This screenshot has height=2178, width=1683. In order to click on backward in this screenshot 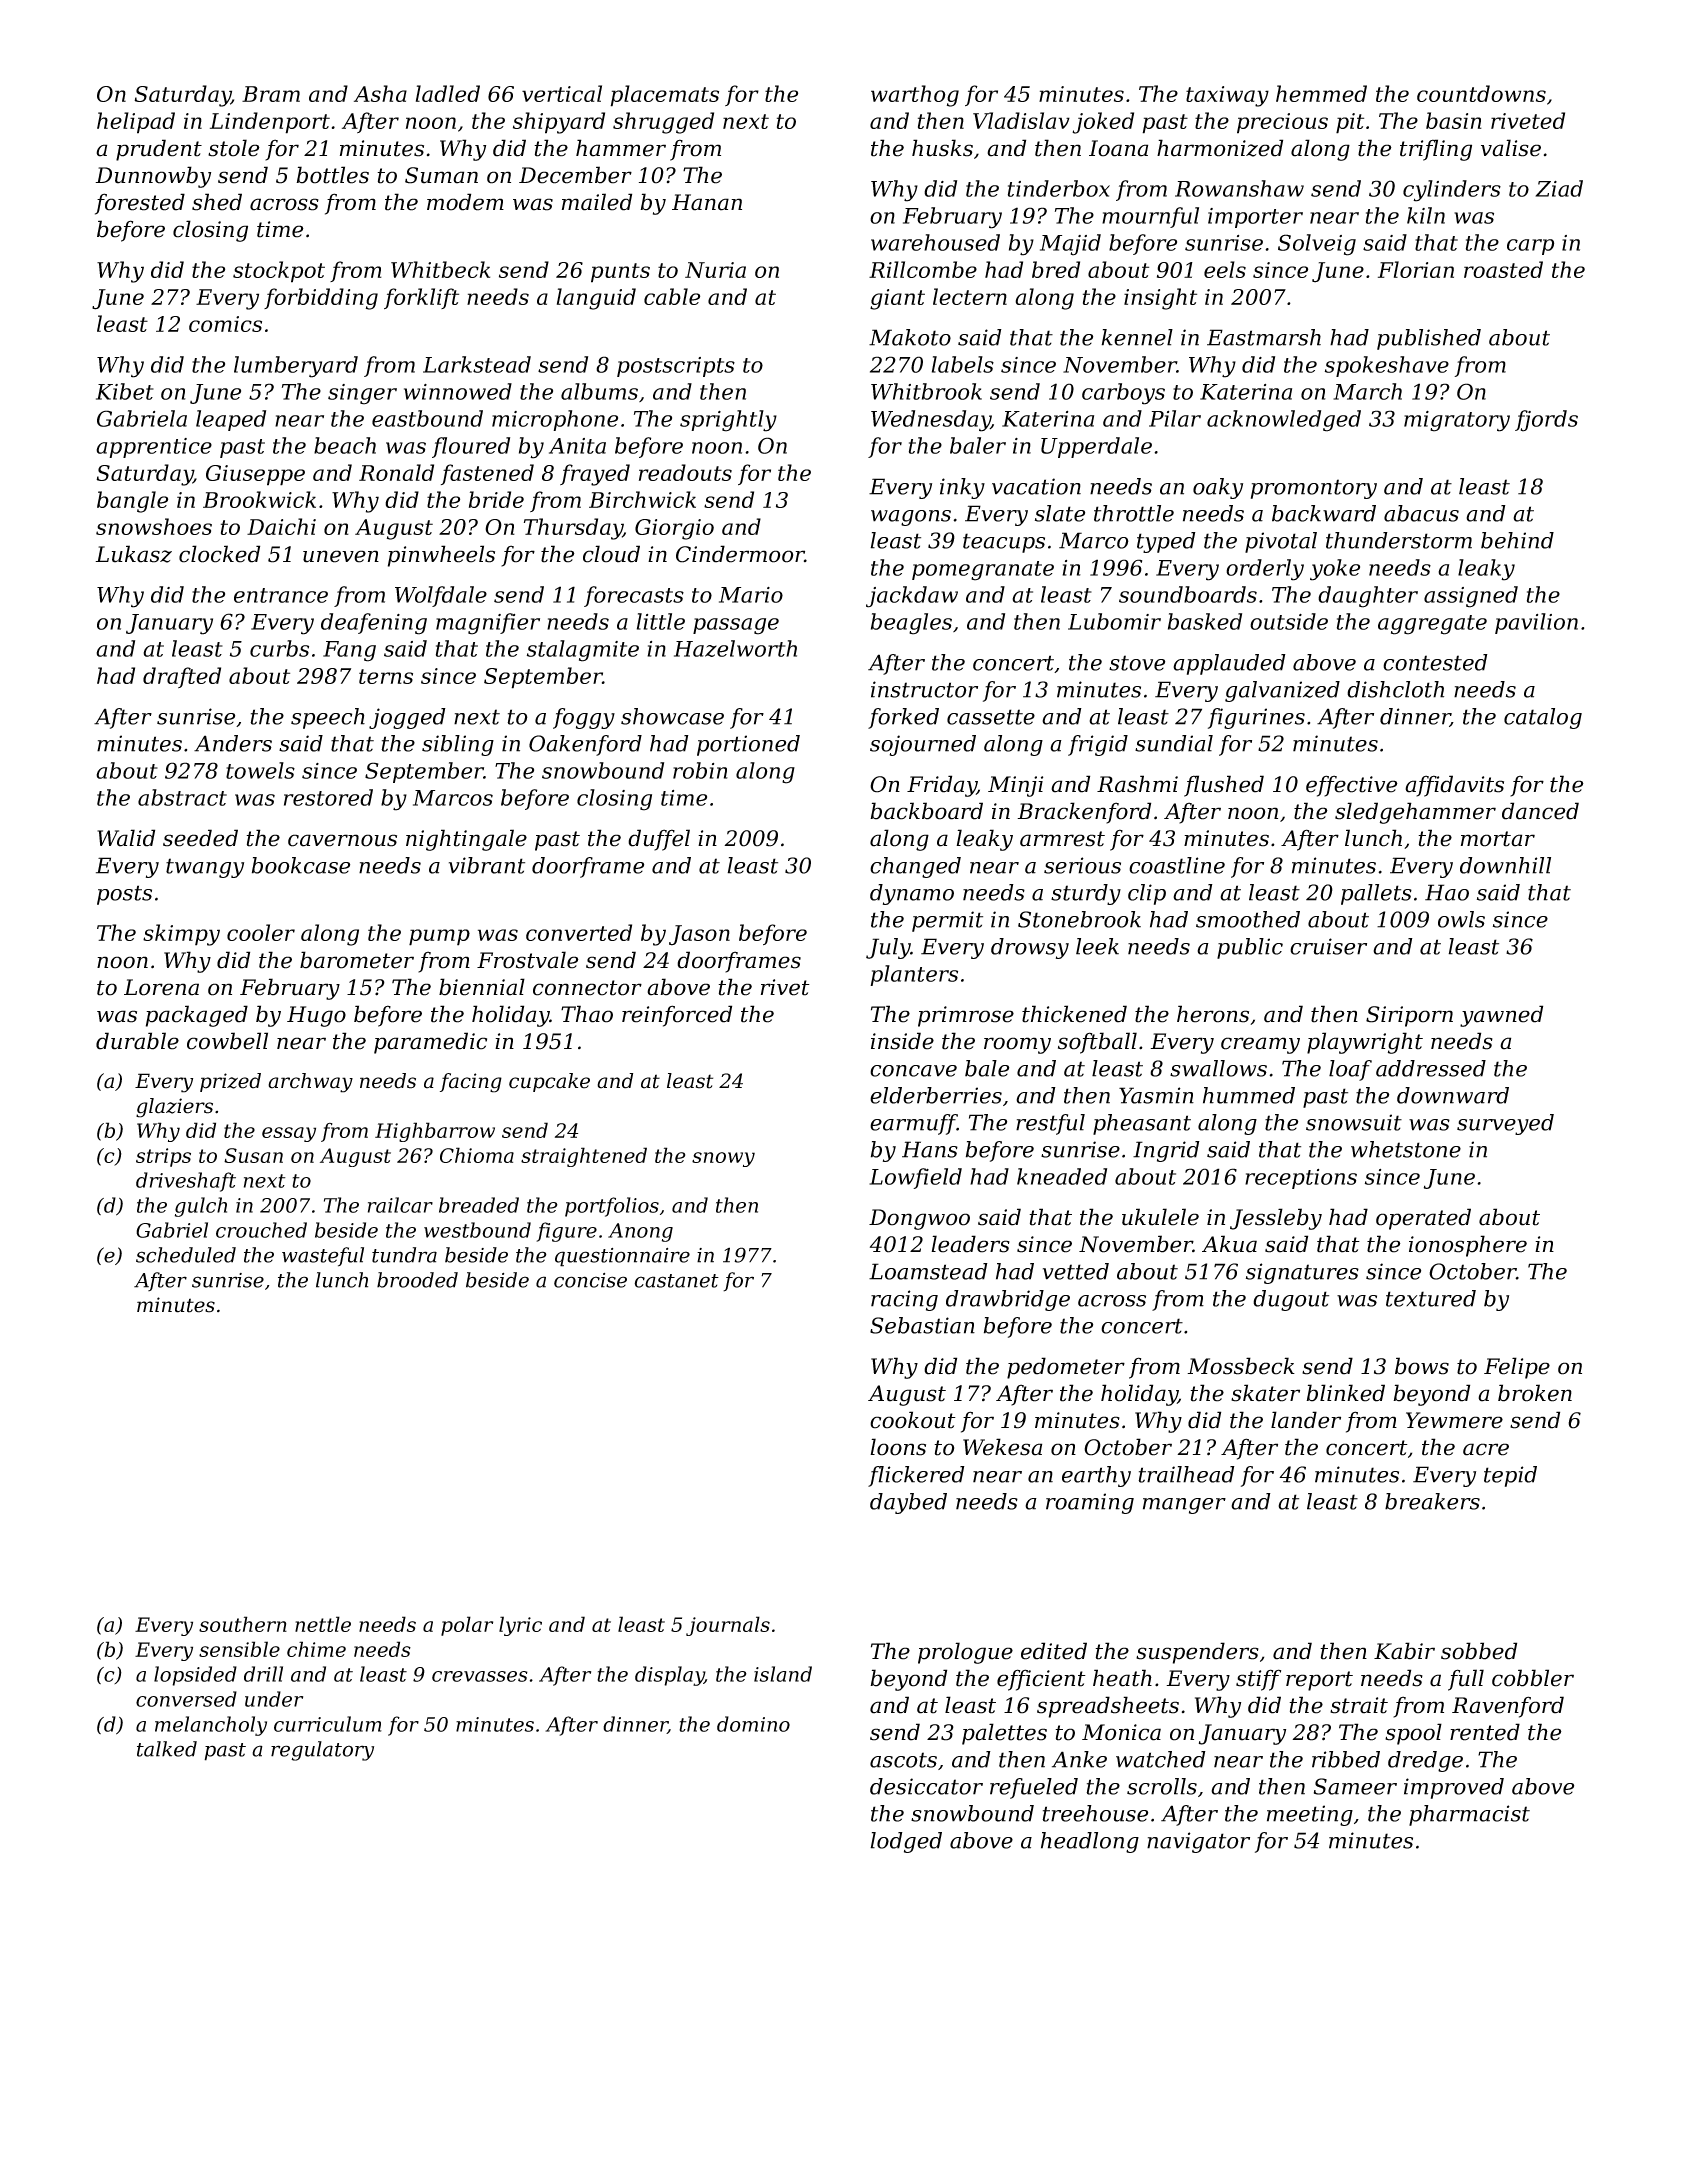, I will do `click(1324, 513)`.
